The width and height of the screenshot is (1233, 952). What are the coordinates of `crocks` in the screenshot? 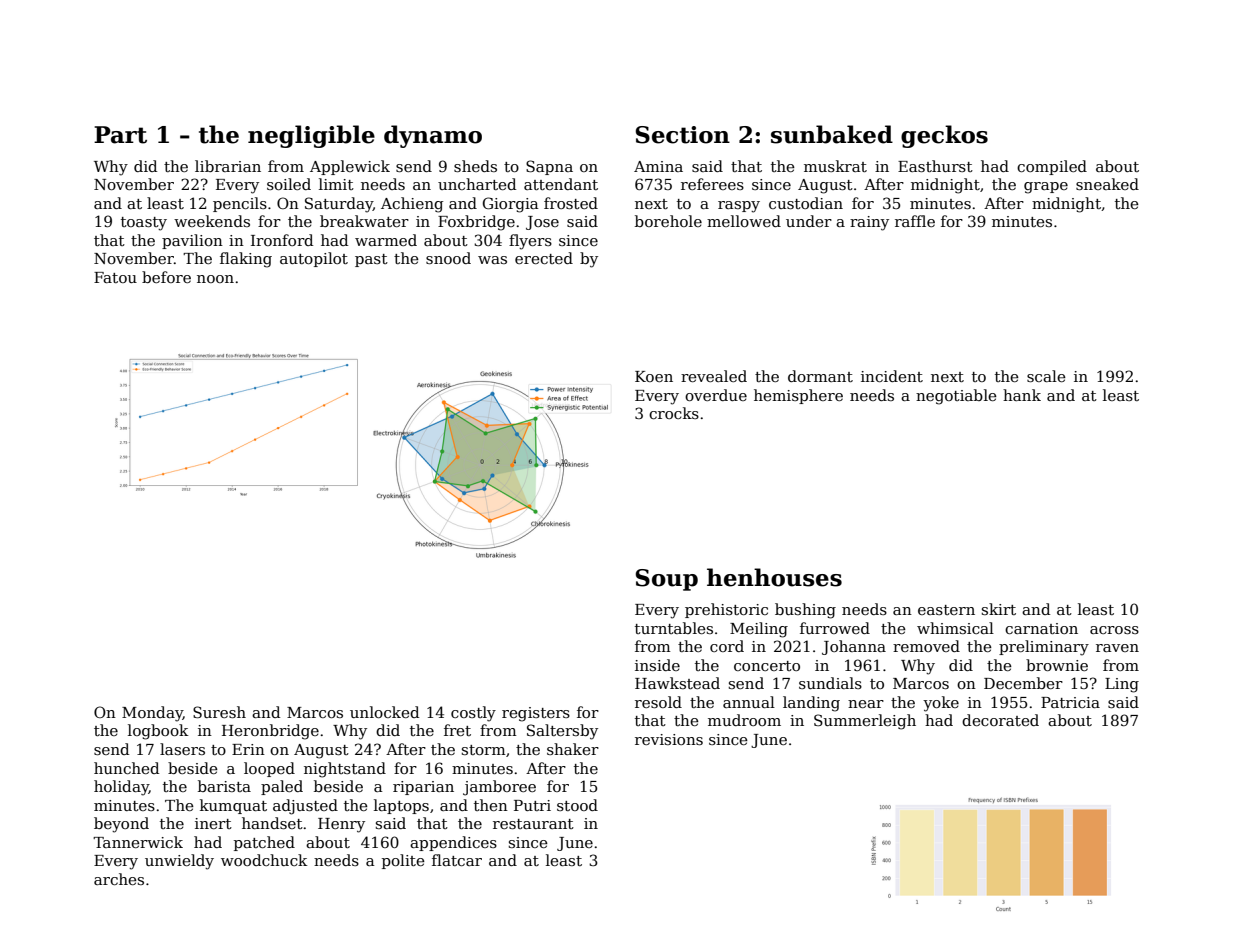 It's located at (674, 413).
